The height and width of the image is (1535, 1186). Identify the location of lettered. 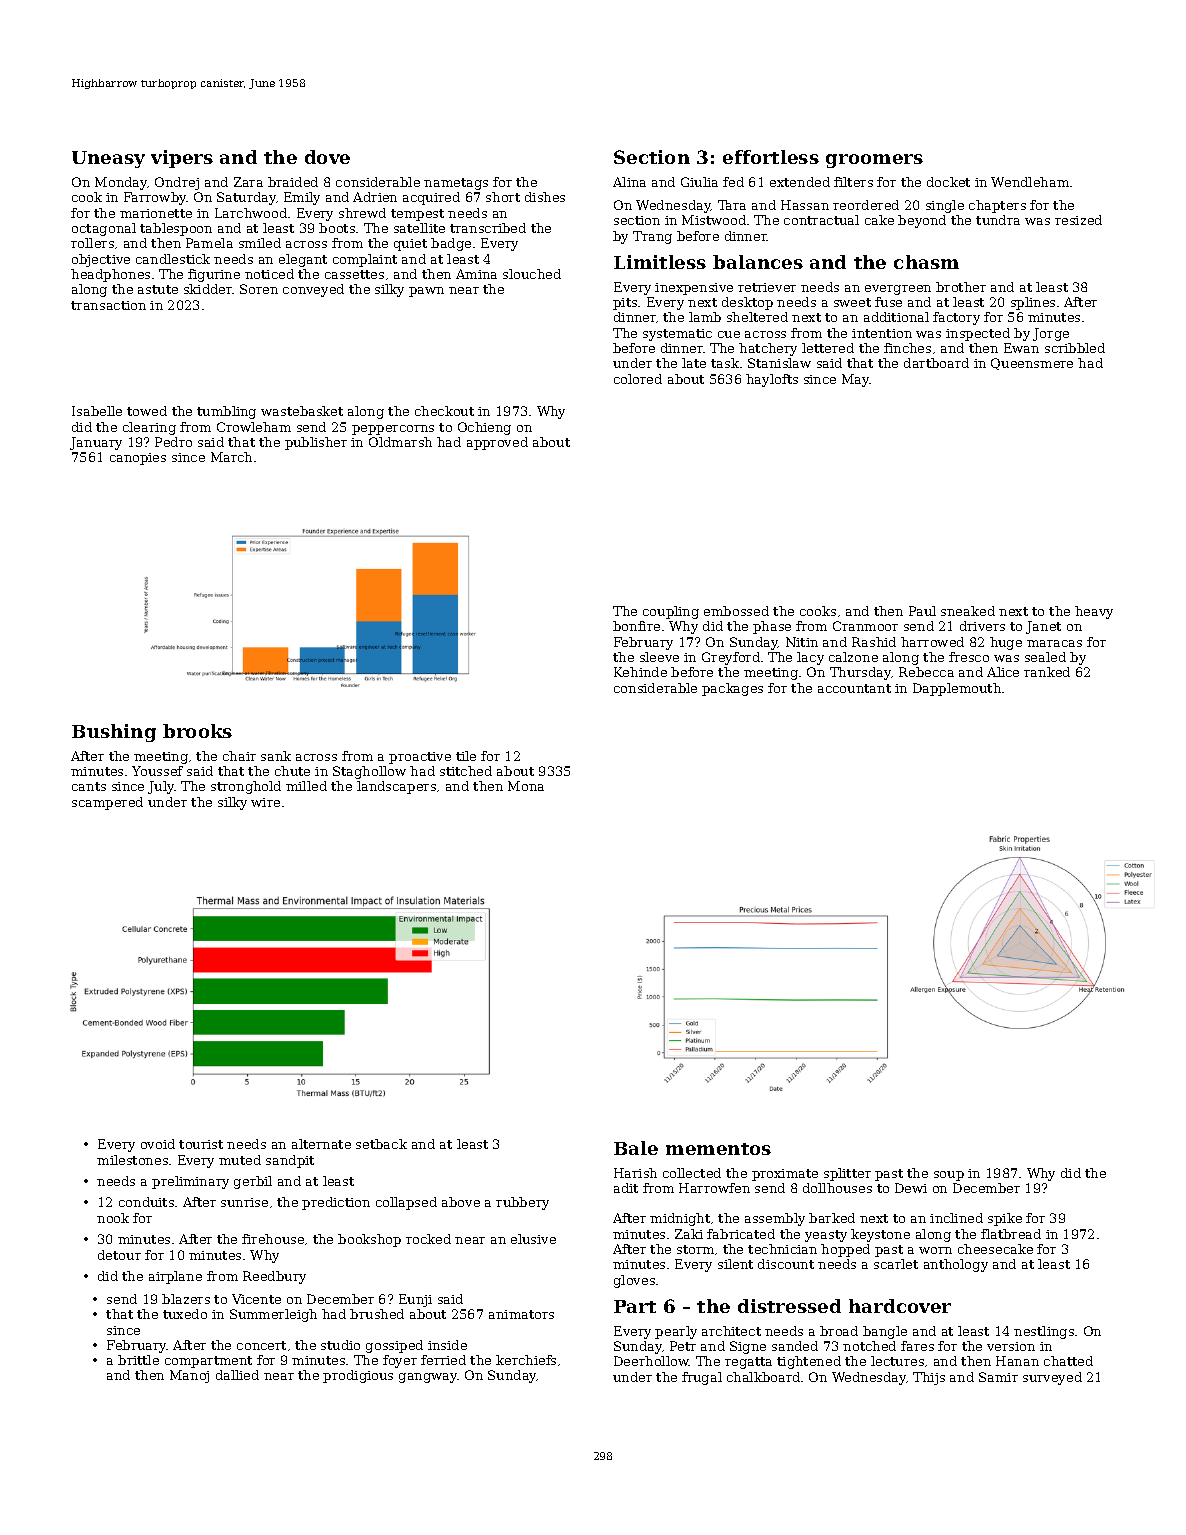
(828, 348).
